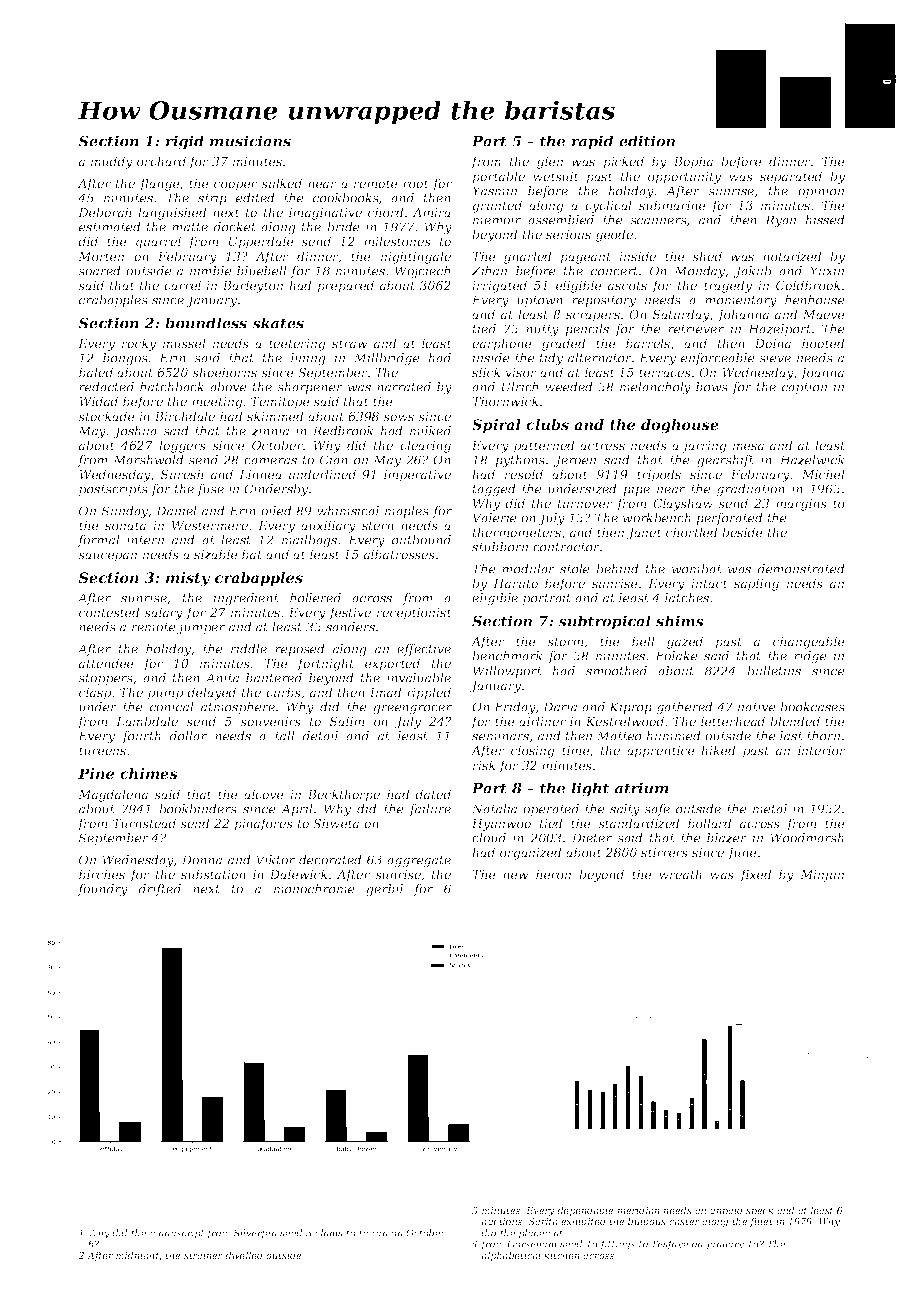 This image has width=924, height=1308. Describe the element at coordinates (244, 1255) in the image. I see `dwelled` at that location.
